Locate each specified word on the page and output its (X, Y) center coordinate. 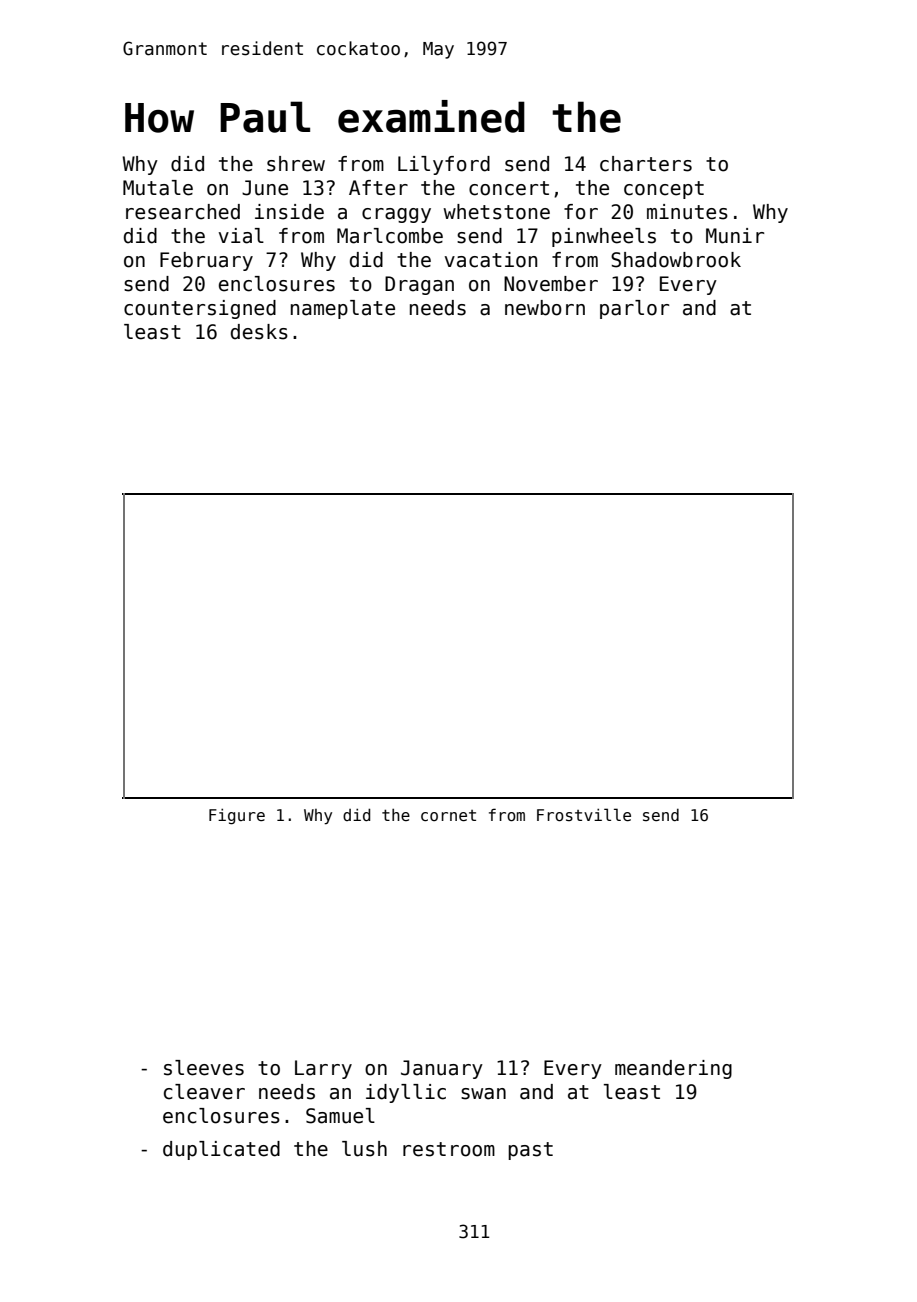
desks (259, 332)
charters (646, 164)
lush (364, 1149)
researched (183, 212)
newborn (545, 308)
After (378, 188)
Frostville (584, 815)
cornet (448, 815)
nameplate (343, 309)
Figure (237, 816)
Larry (323, 1069)
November (551, 284)
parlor (634, 309)
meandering (673, 1069)
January (442, 1069)
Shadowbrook (676, 260)
